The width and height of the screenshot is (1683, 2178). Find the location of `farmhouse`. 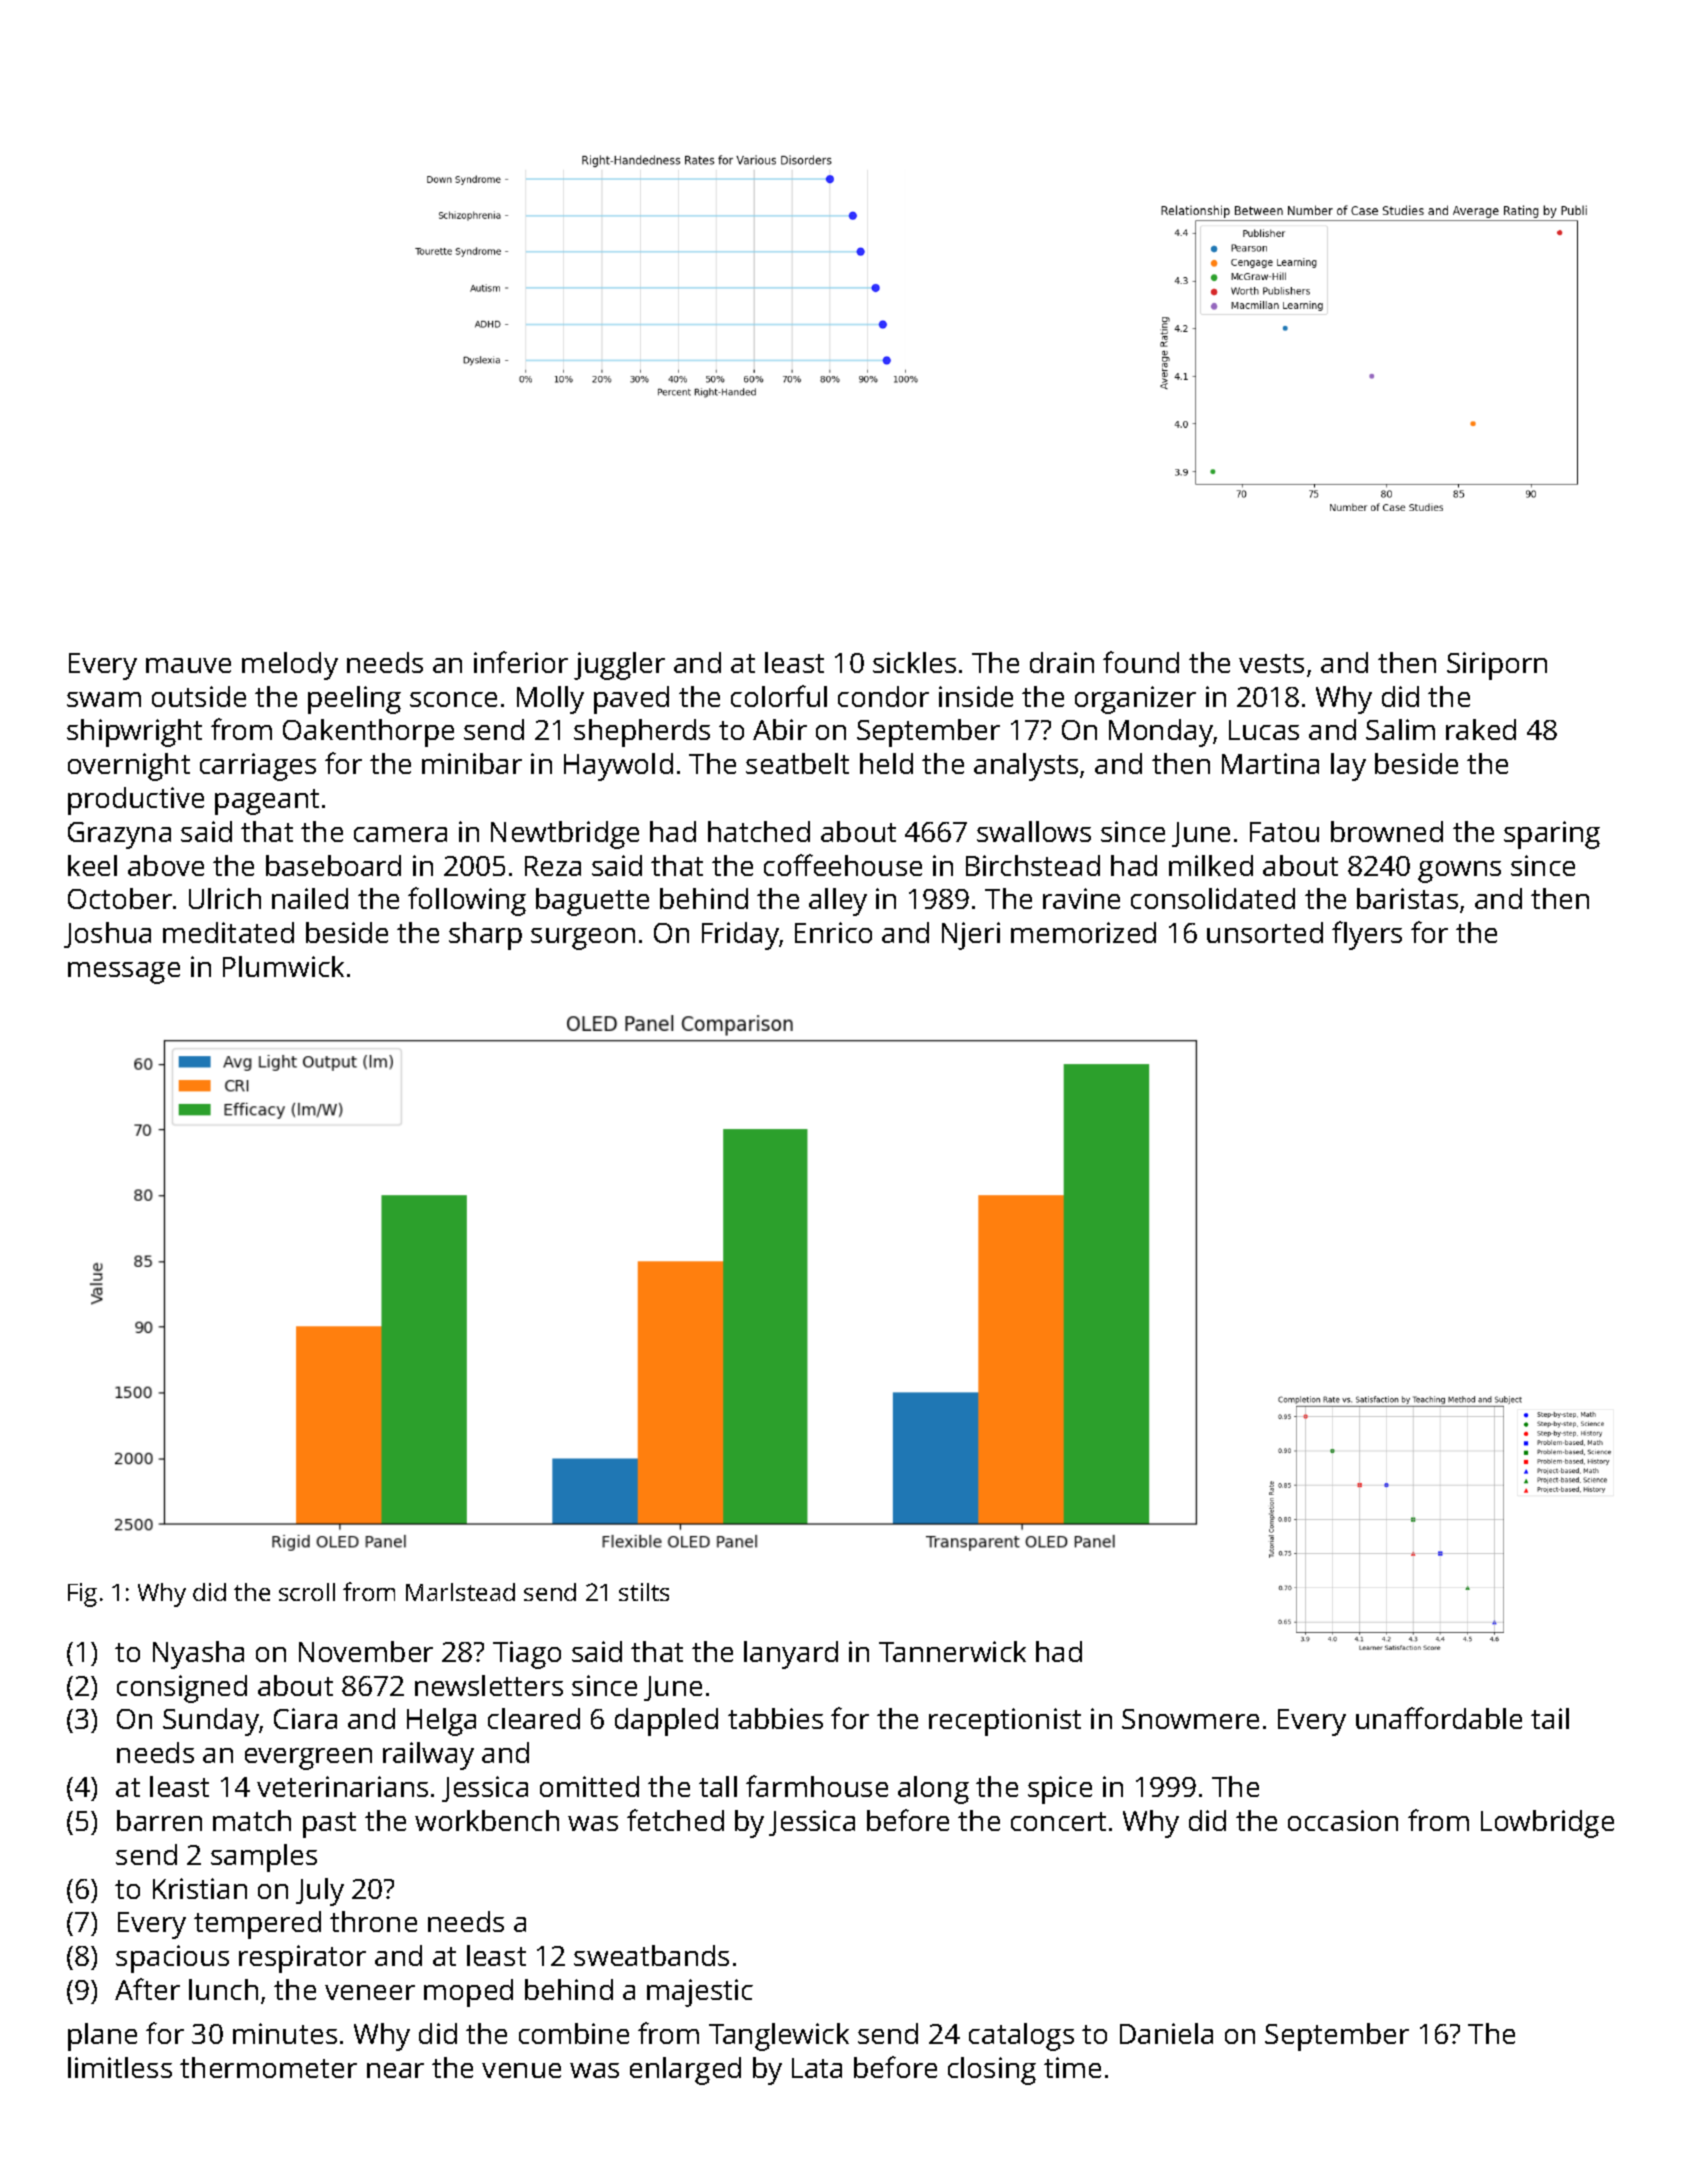

farmhouse is located at coordinates (817, 1786).
